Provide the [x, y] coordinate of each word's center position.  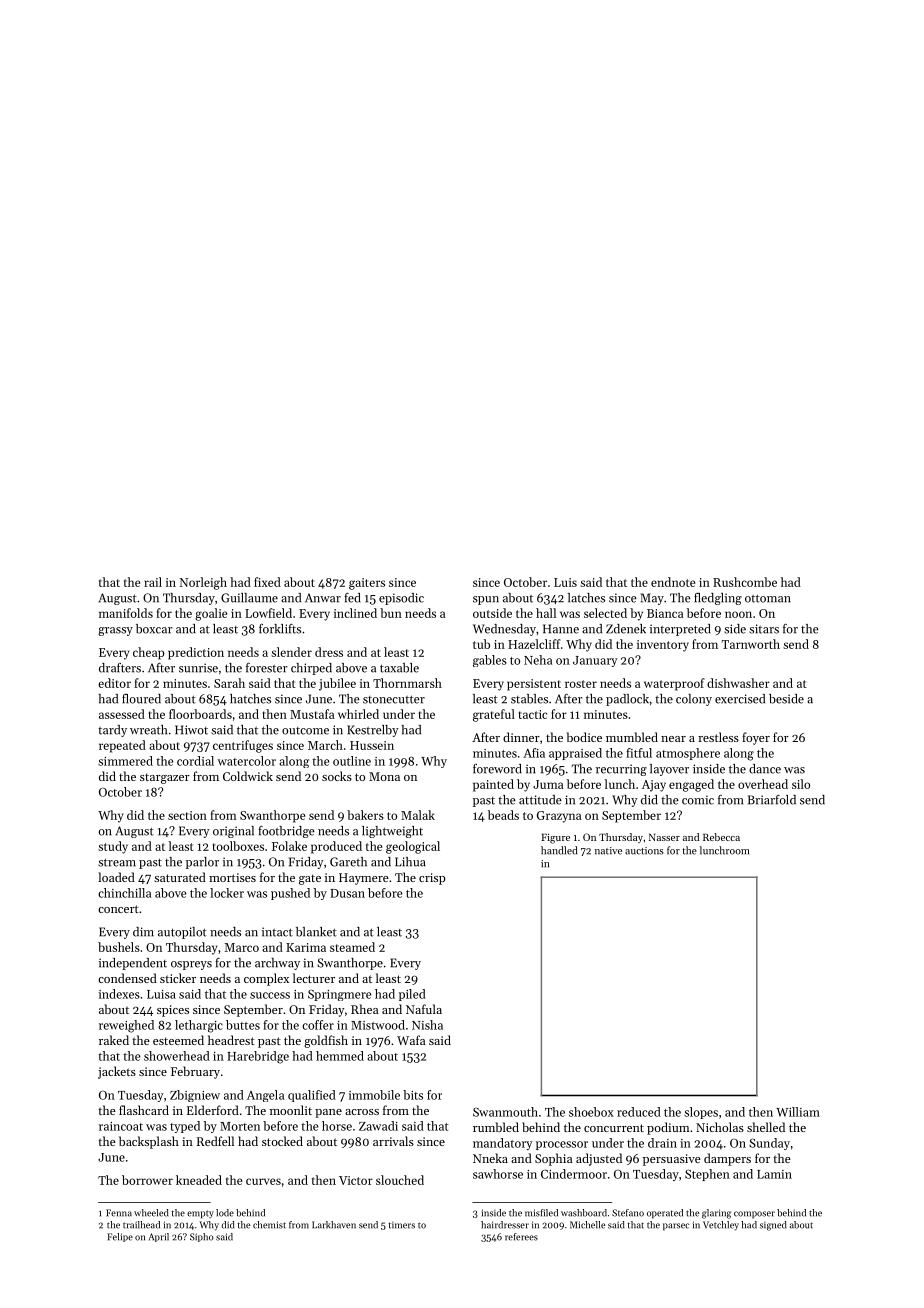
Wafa [411, 1040]
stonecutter [394, 699]
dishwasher [738, 683]
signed [773, 1226]
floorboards [200, 714]
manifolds [126, 613]
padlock [627, 700]
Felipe [120, 1237]
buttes [243, 1025]
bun [391, 613]
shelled [766, 1127]
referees [521, 1237]
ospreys [191, 965]
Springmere [339, 995]
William [798, 1112]
